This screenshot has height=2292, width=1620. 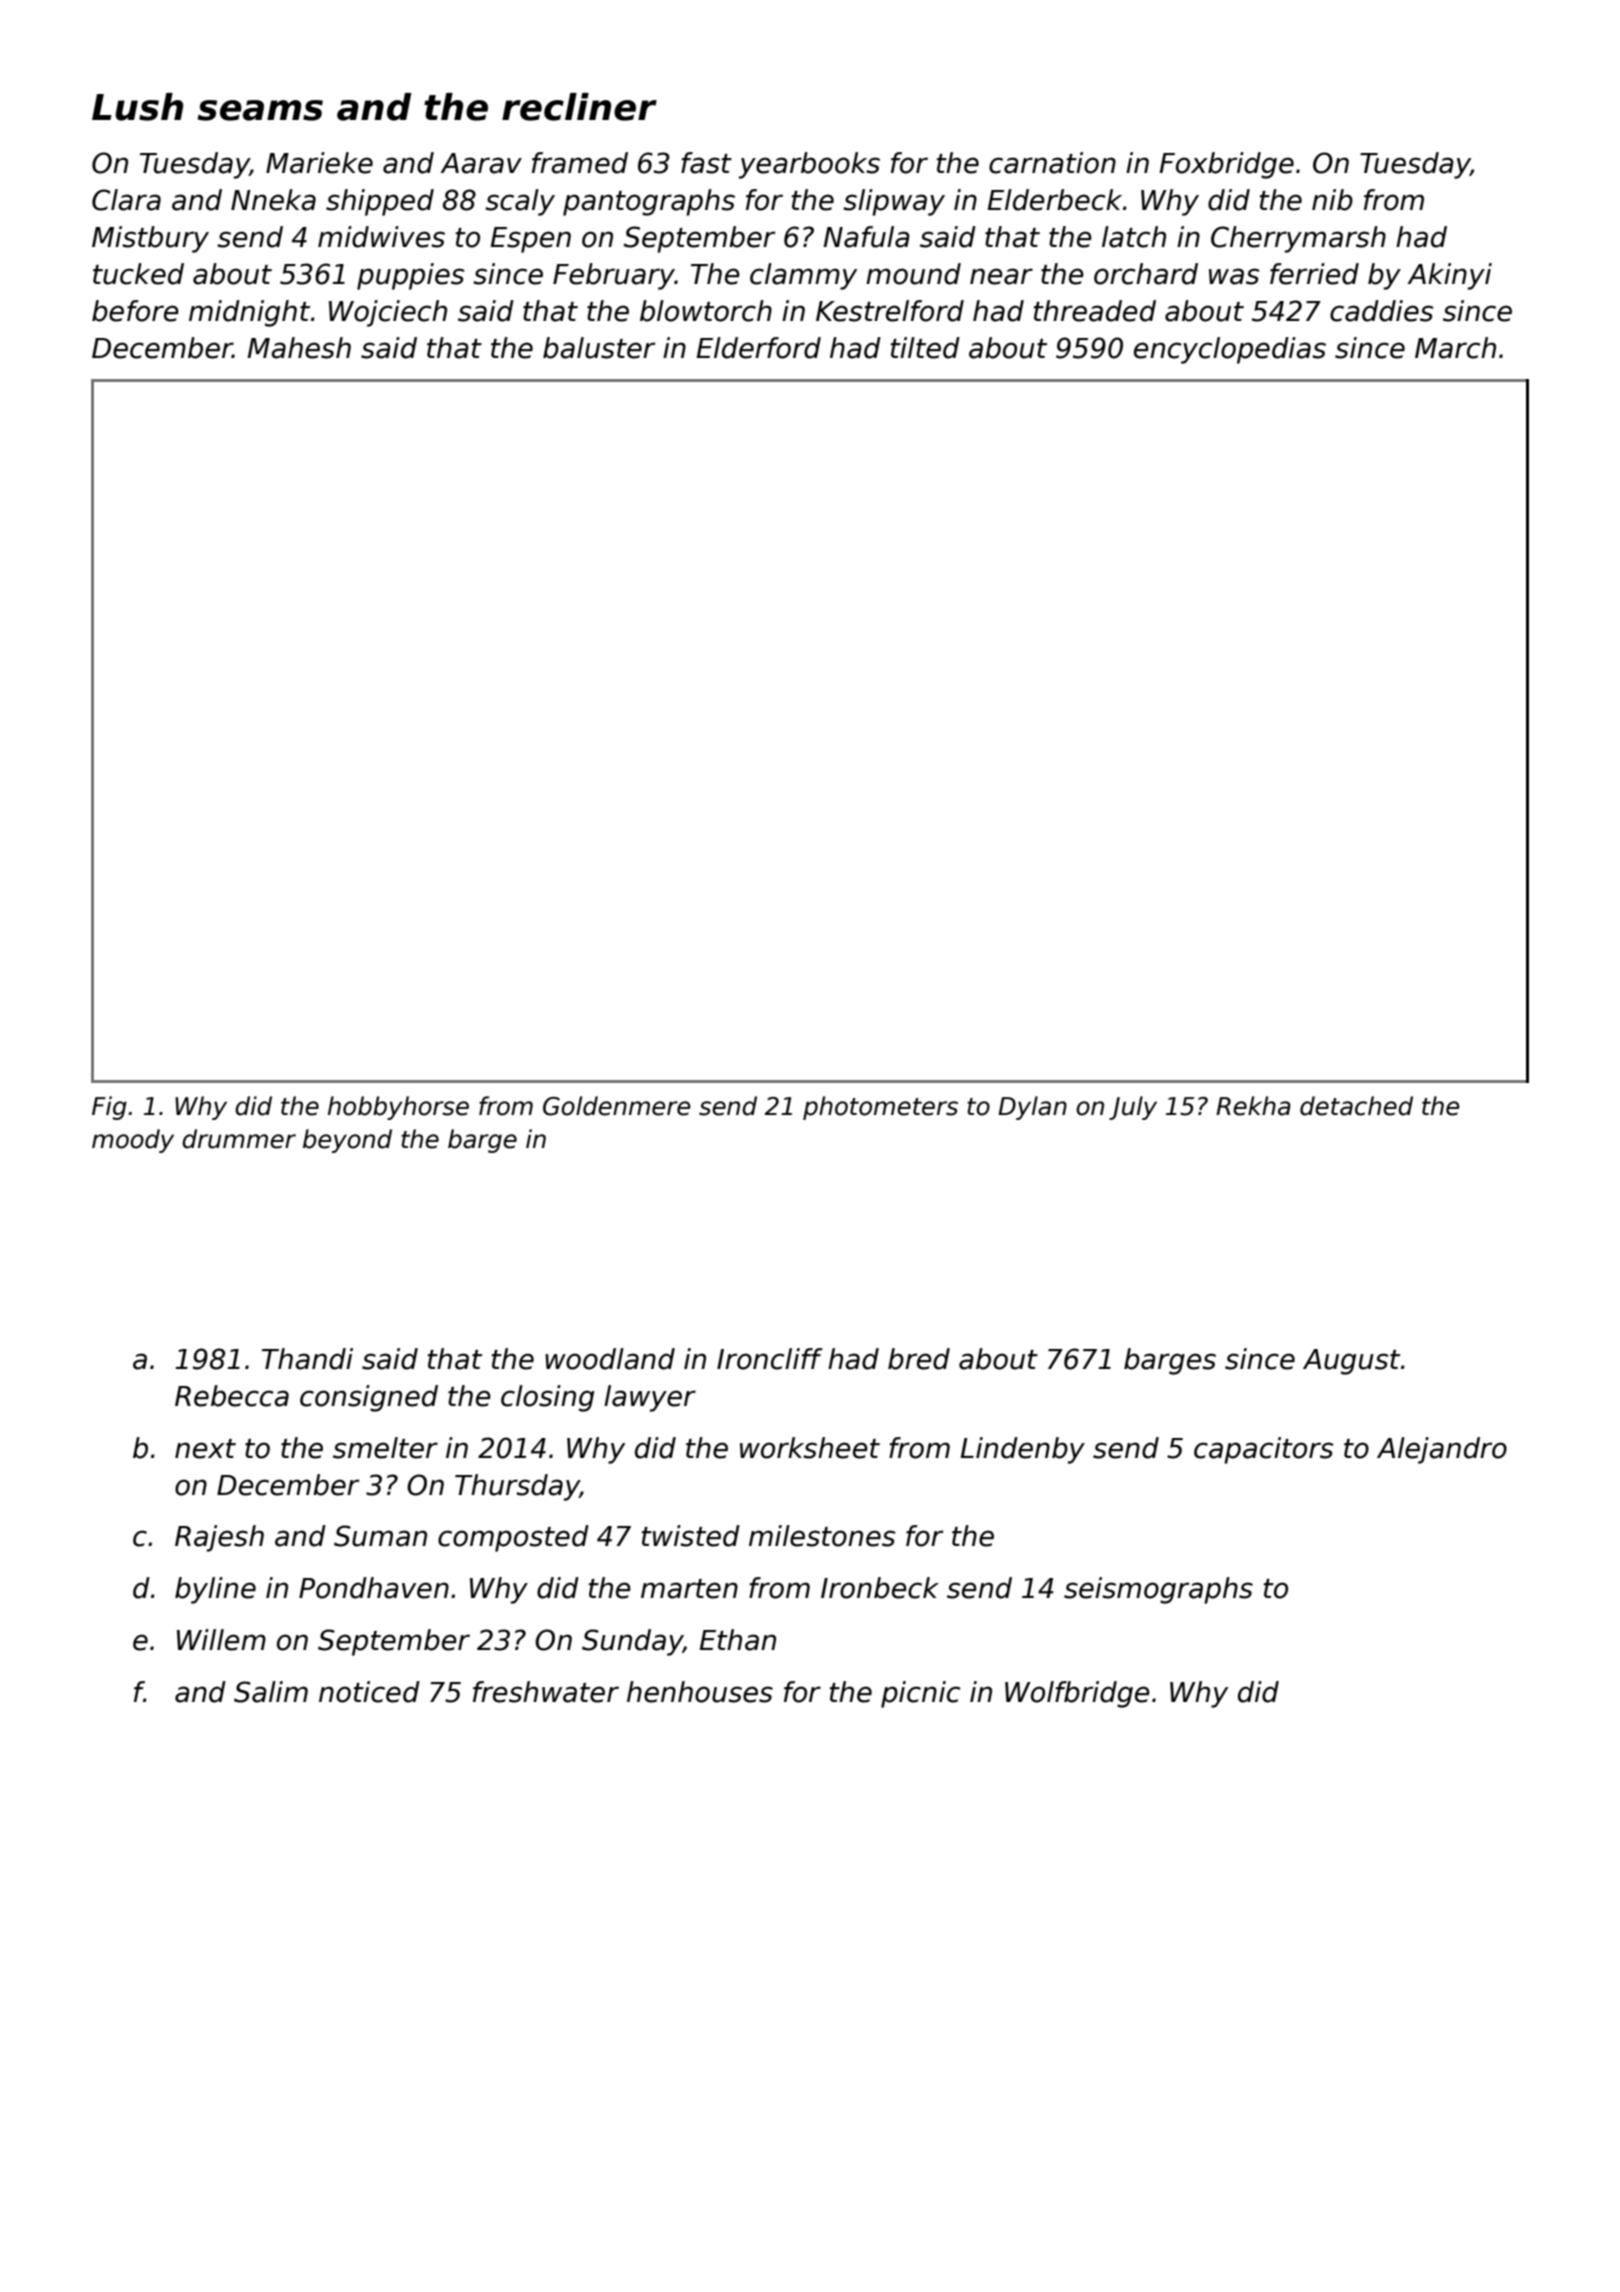 I want to click on Thandi, so click(x=307, y=1359).
